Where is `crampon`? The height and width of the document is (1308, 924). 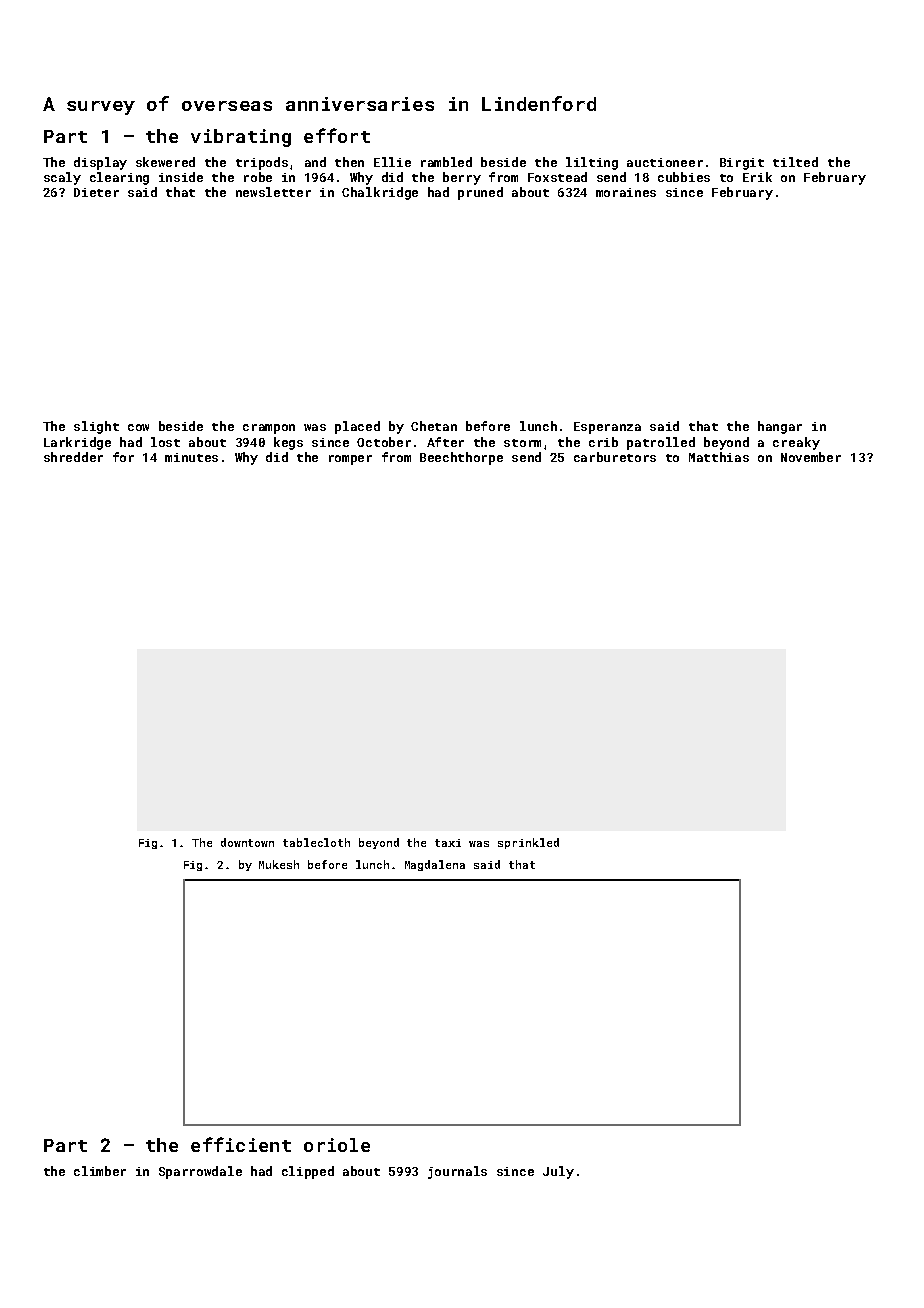 crampon is located at coordinates (269, 429).
